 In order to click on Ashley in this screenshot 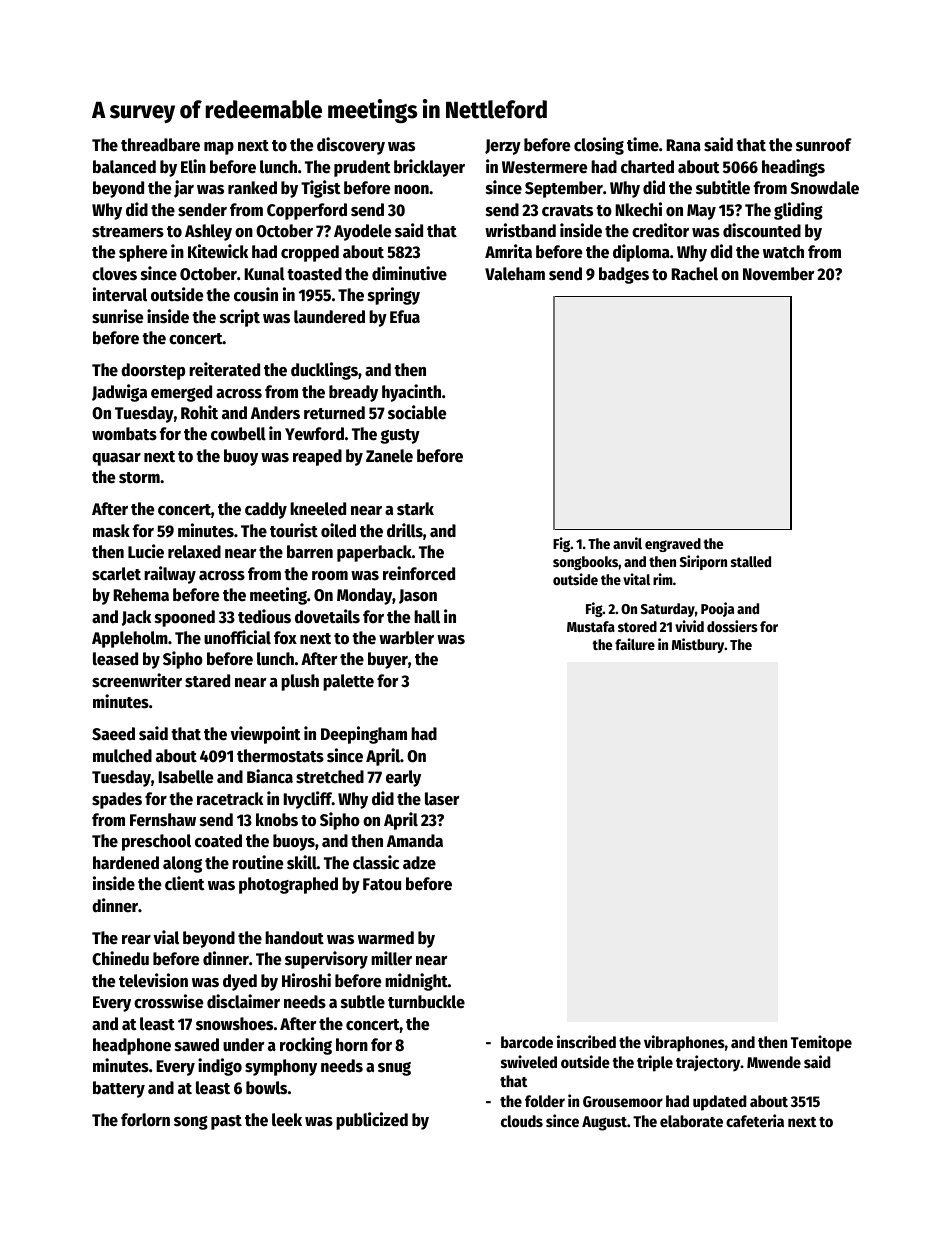, I will do `click(208, 232)`.
